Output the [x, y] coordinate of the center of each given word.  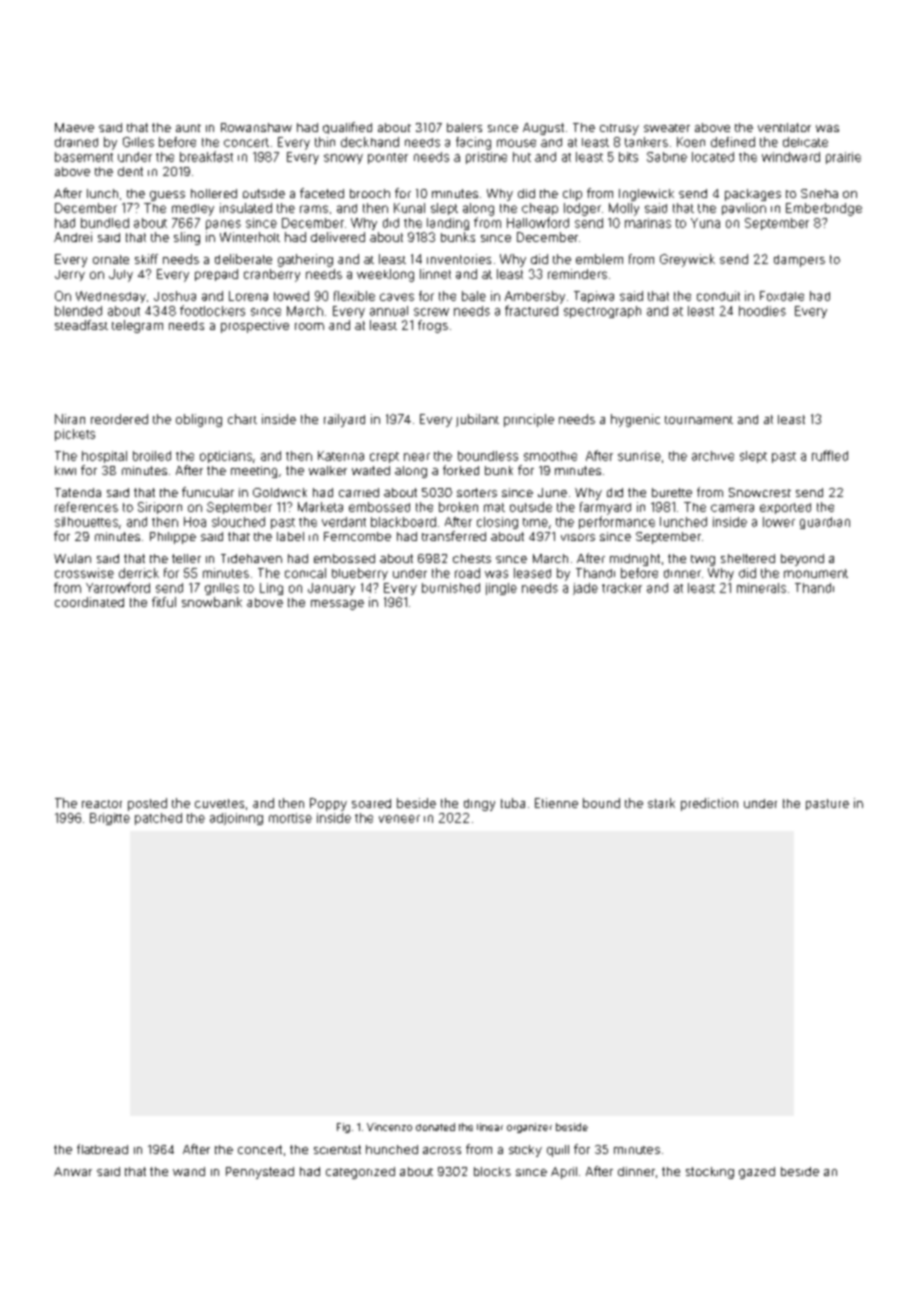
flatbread [102, 1149]
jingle [501, 589]
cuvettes [219, 803]
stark [661, 803]
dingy [479, 805]
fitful [164, 602]
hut [522, 157]
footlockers [212, 310]
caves [397, 297]
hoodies [762, 311]
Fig [343, 1128]
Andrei [73, 237]
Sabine [667, 157]
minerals [761, 588]
